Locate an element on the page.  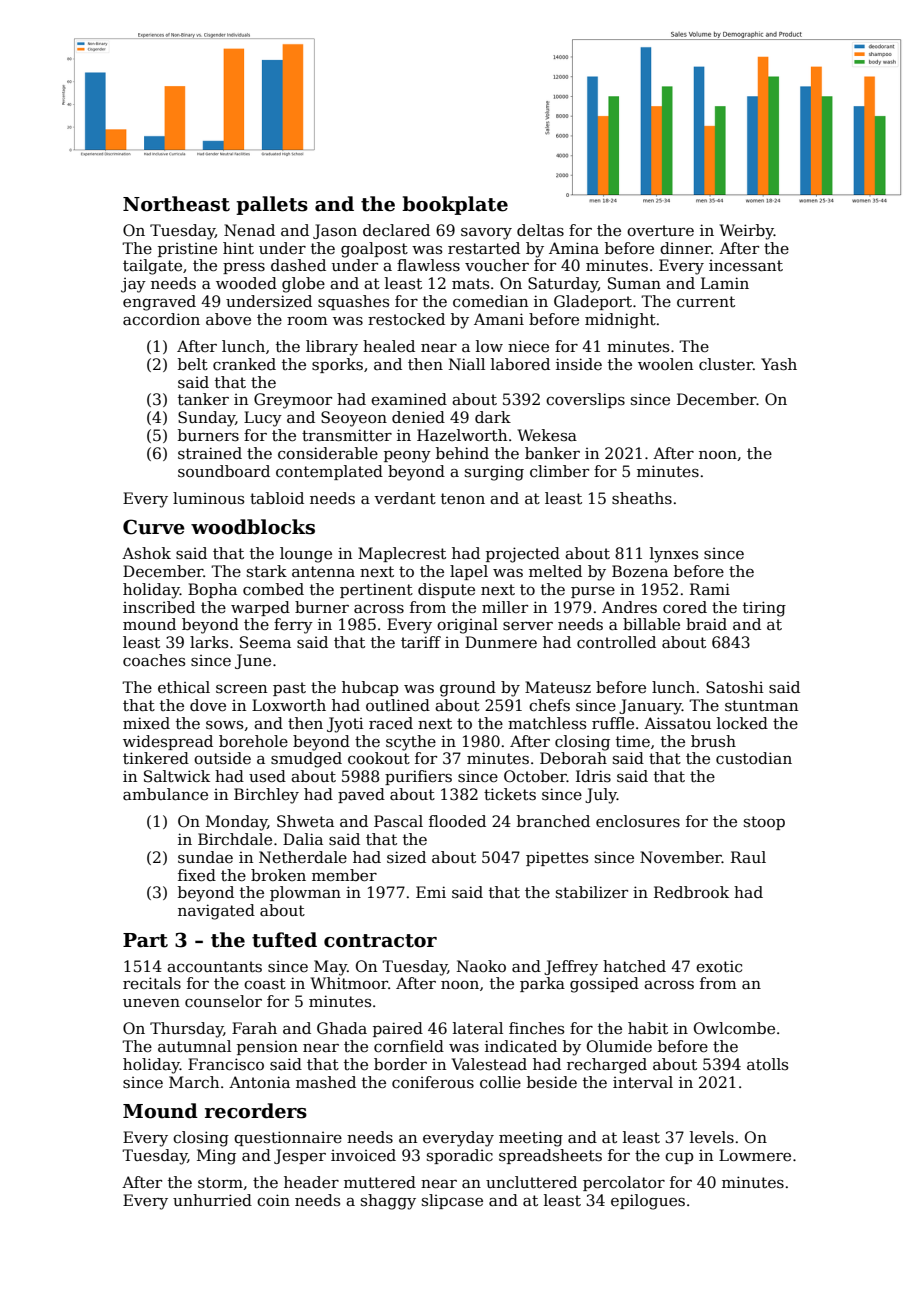
Emi is located at coordinates (431, 892).
